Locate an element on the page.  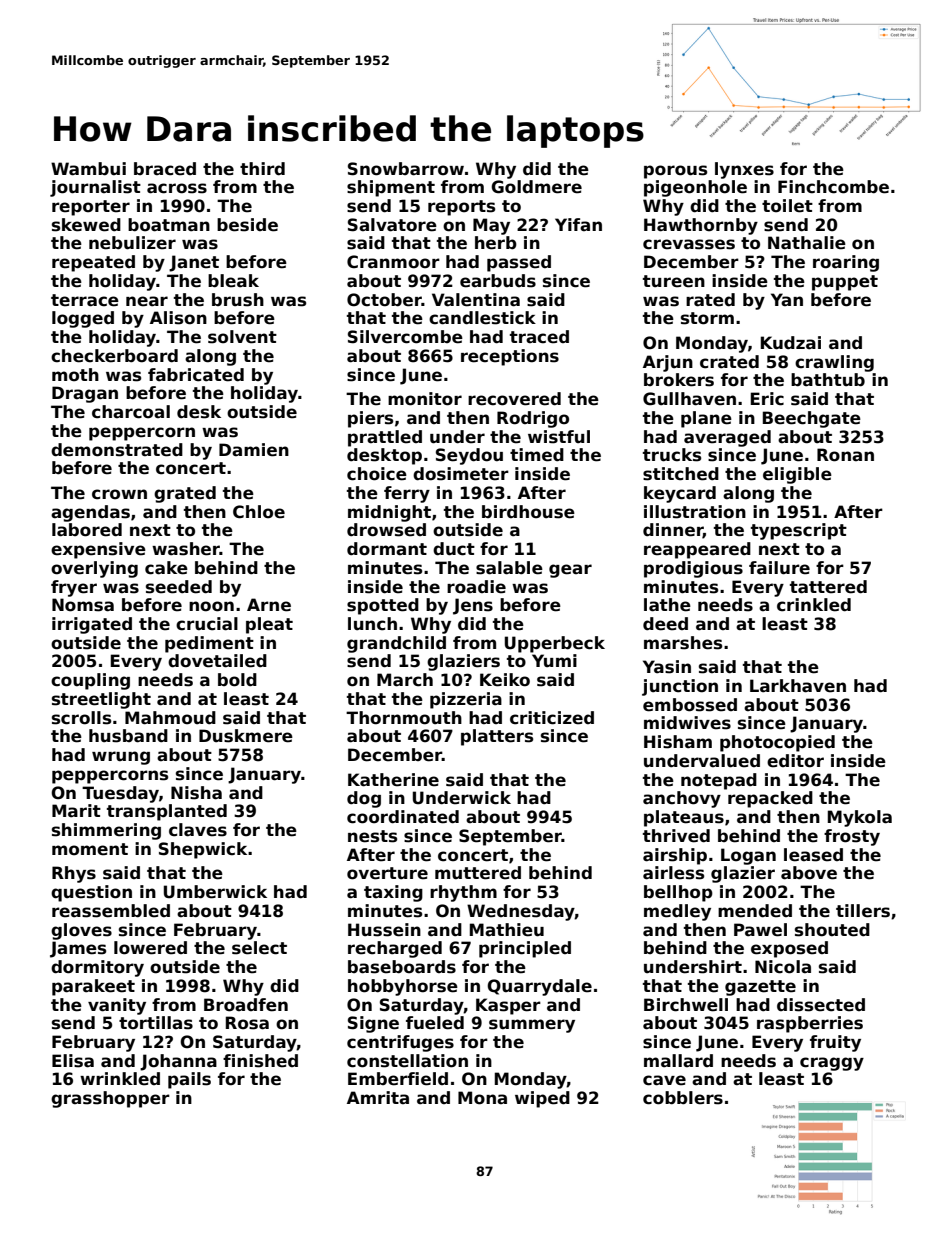
overture is located at coordinates (387, 873).
